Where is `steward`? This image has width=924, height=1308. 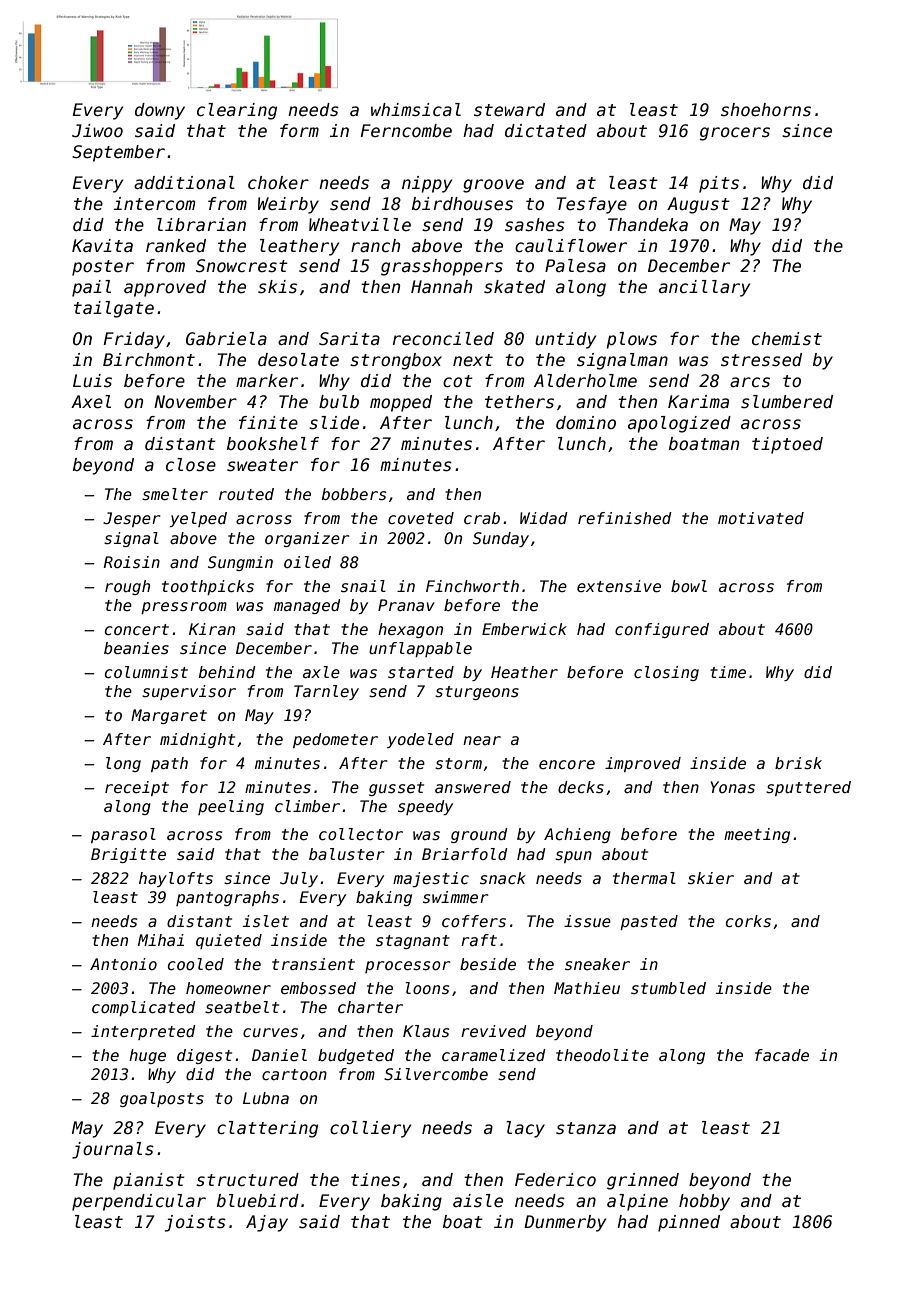
steward is located at coordinates (509, 110).
